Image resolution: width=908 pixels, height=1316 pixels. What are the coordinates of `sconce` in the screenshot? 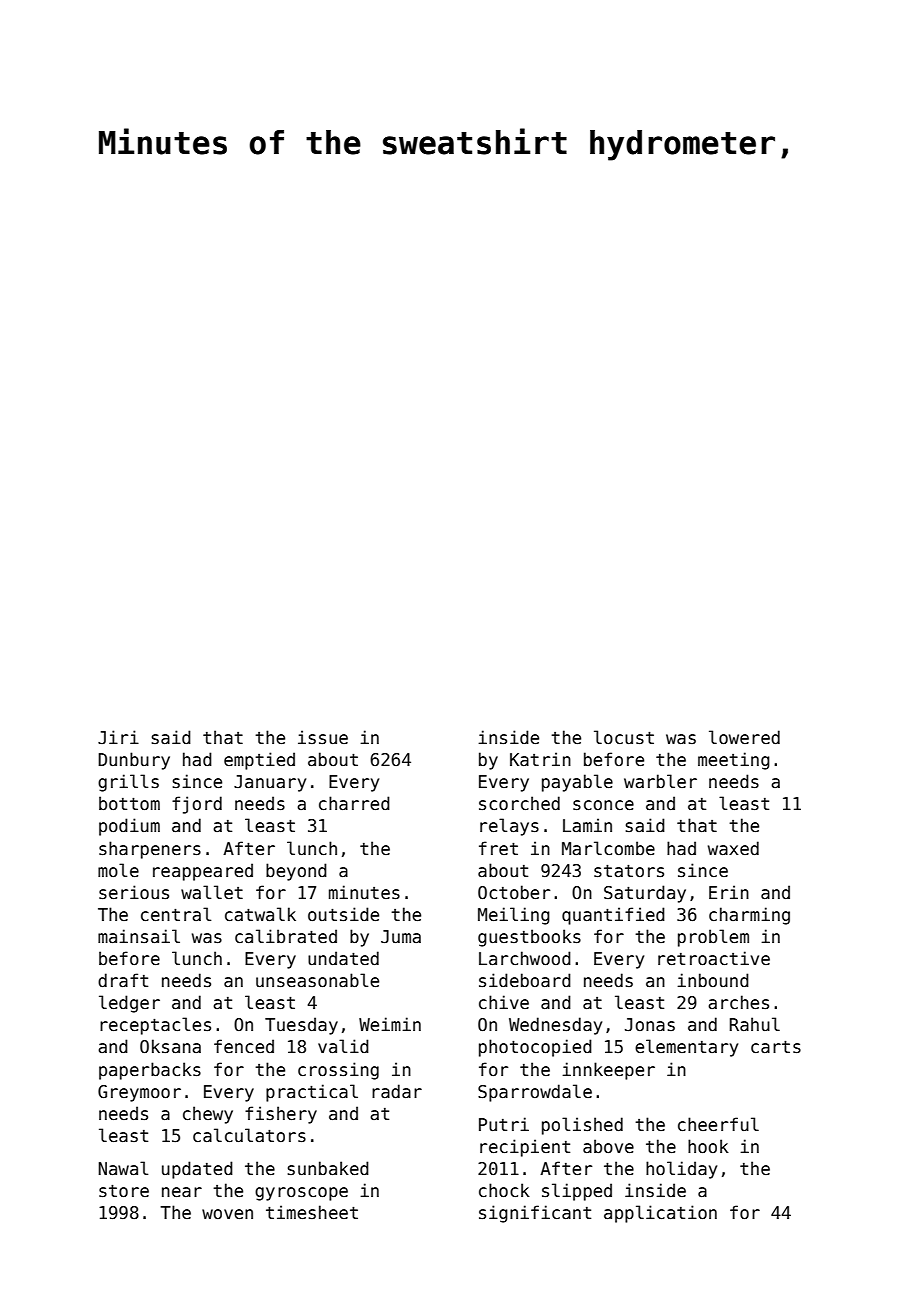 It's located at (603, 805).
